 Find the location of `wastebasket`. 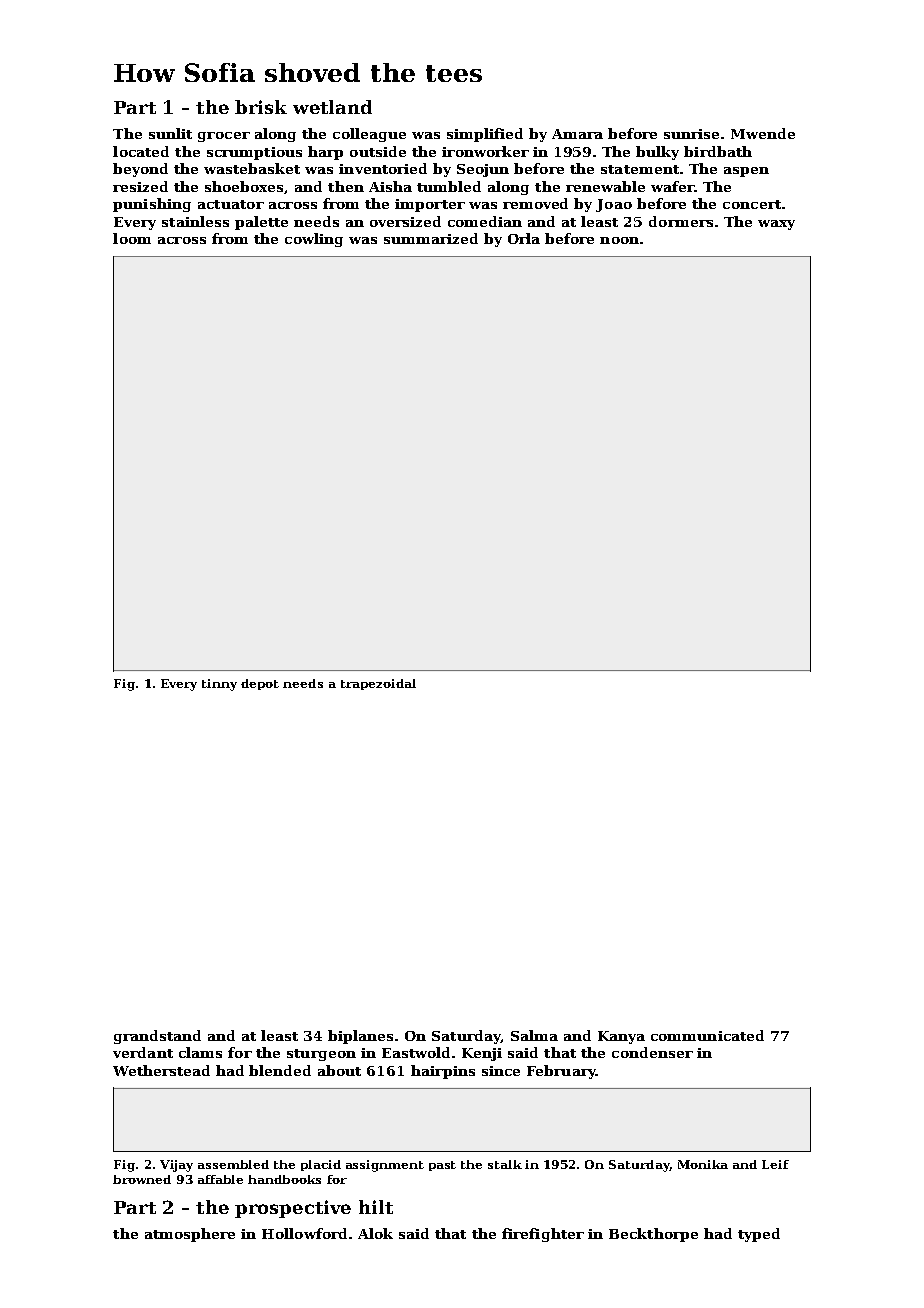

wastebasket is located at coordinates (252, 168).
